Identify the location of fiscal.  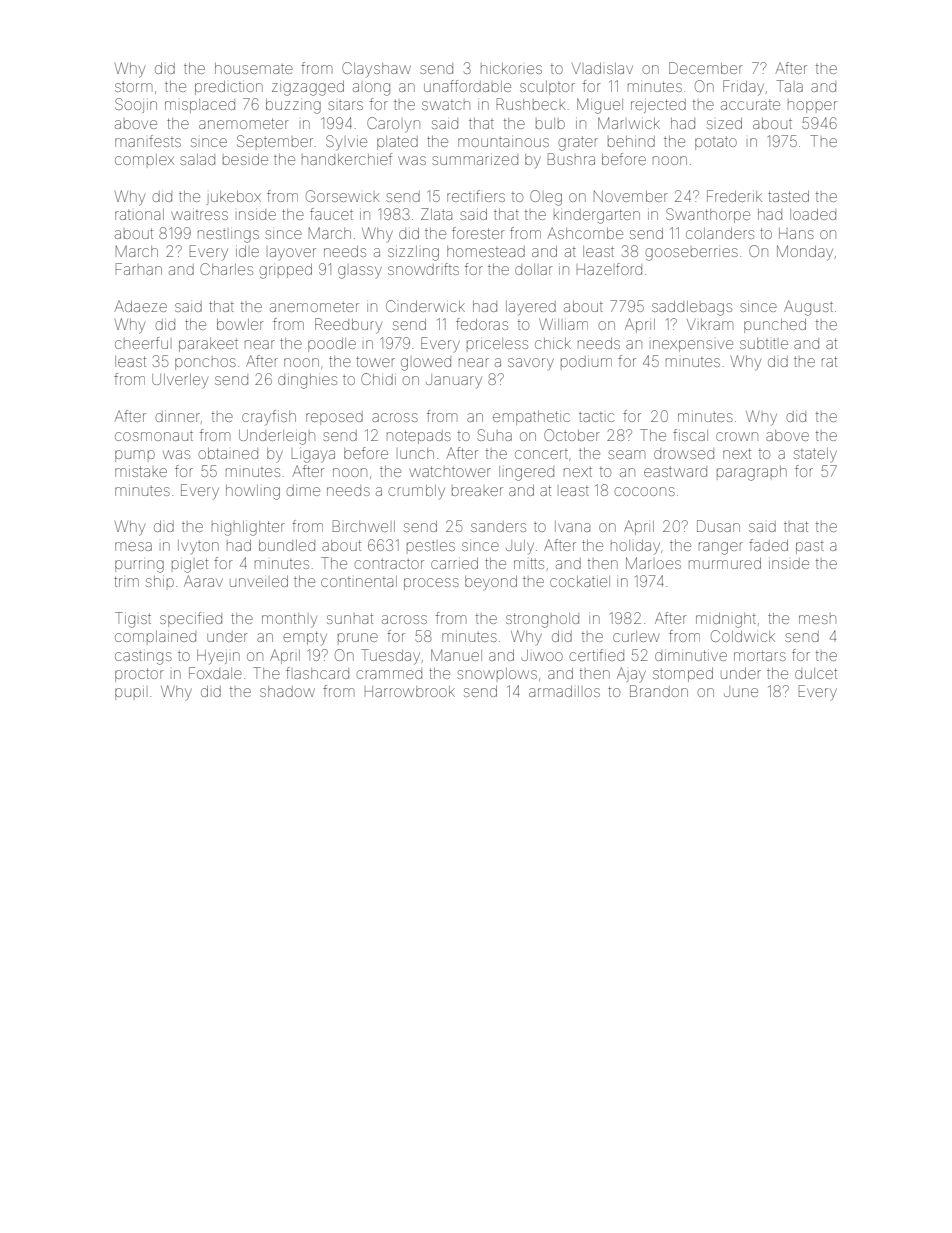
(690, 435).
